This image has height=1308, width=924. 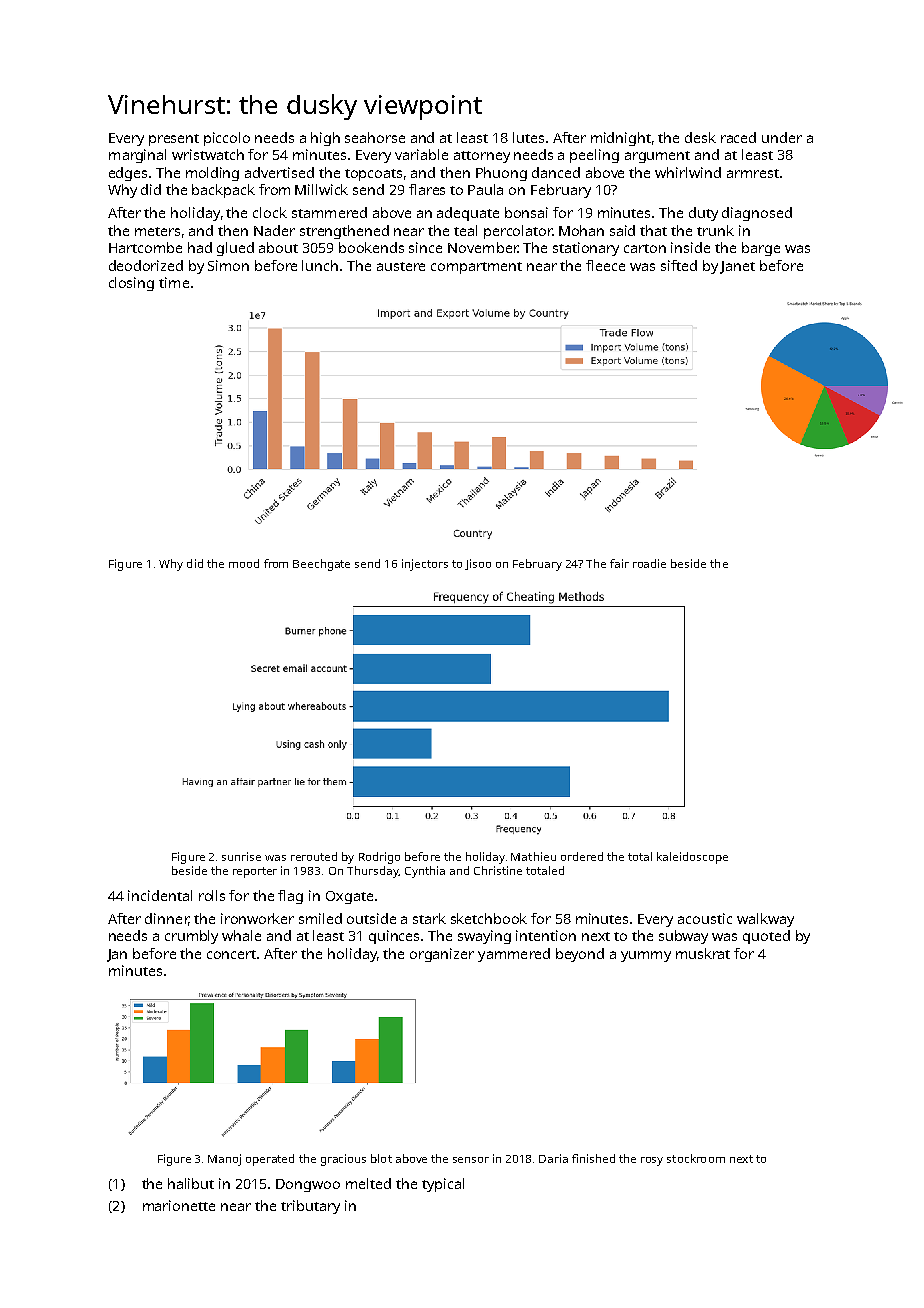 I want to click on roadie, so click(x=649, y=563).
